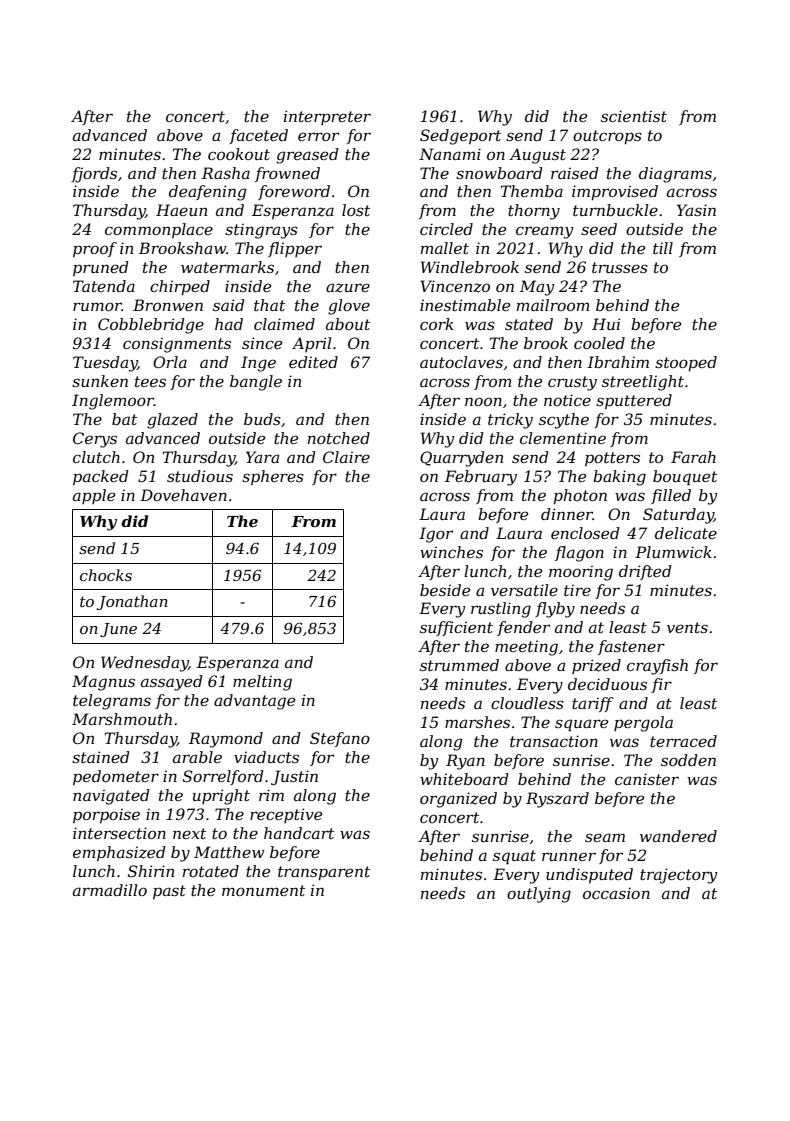  Describe the element at coordinates (327, 117) in the page. I see `interpreter` at that location.
